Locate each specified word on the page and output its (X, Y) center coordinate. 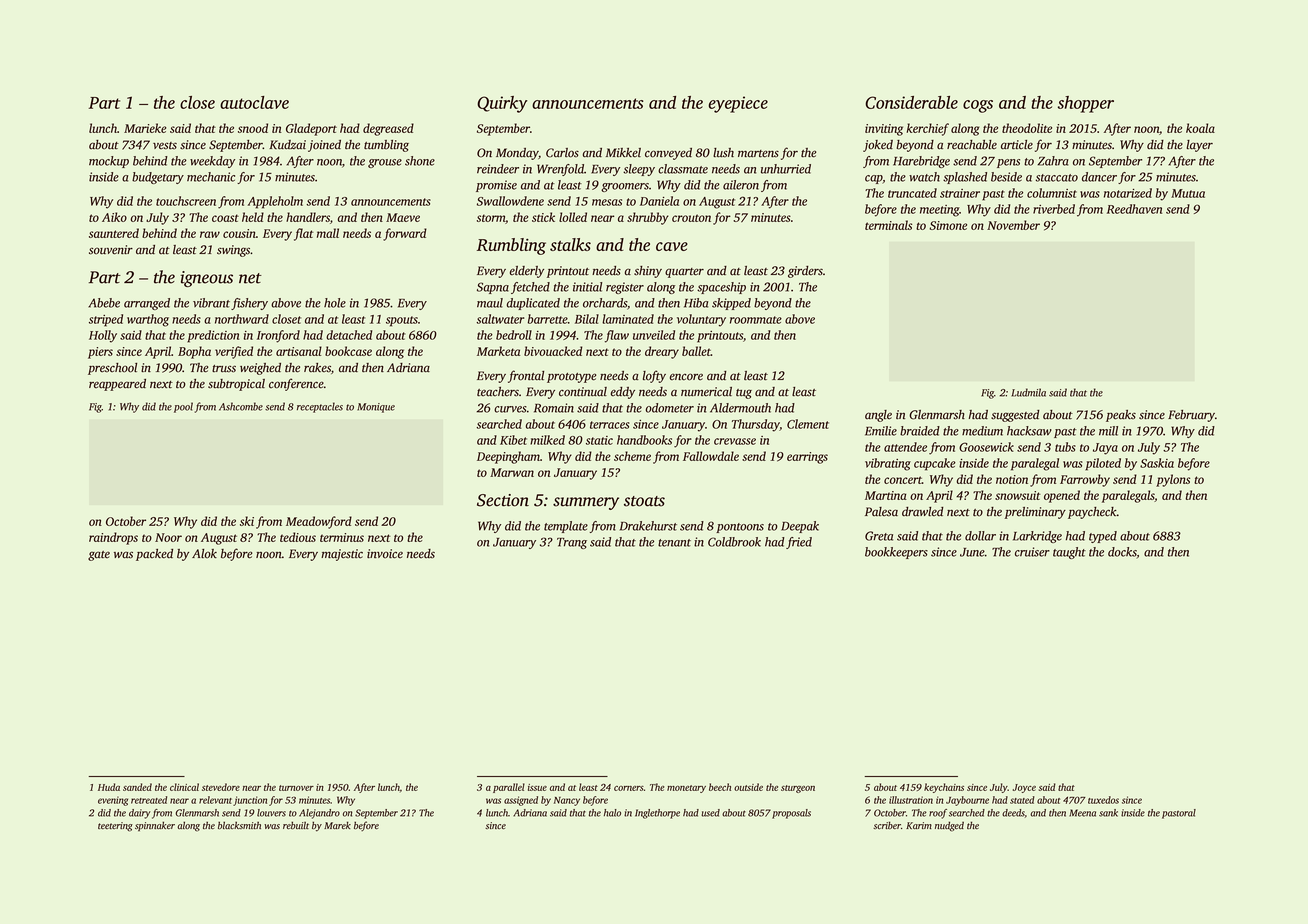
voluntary (701, 320)
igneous (207, 279)
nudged (949, 826)
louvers (271, 813)
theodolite (1027, 128)
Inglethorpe (657, 814)
